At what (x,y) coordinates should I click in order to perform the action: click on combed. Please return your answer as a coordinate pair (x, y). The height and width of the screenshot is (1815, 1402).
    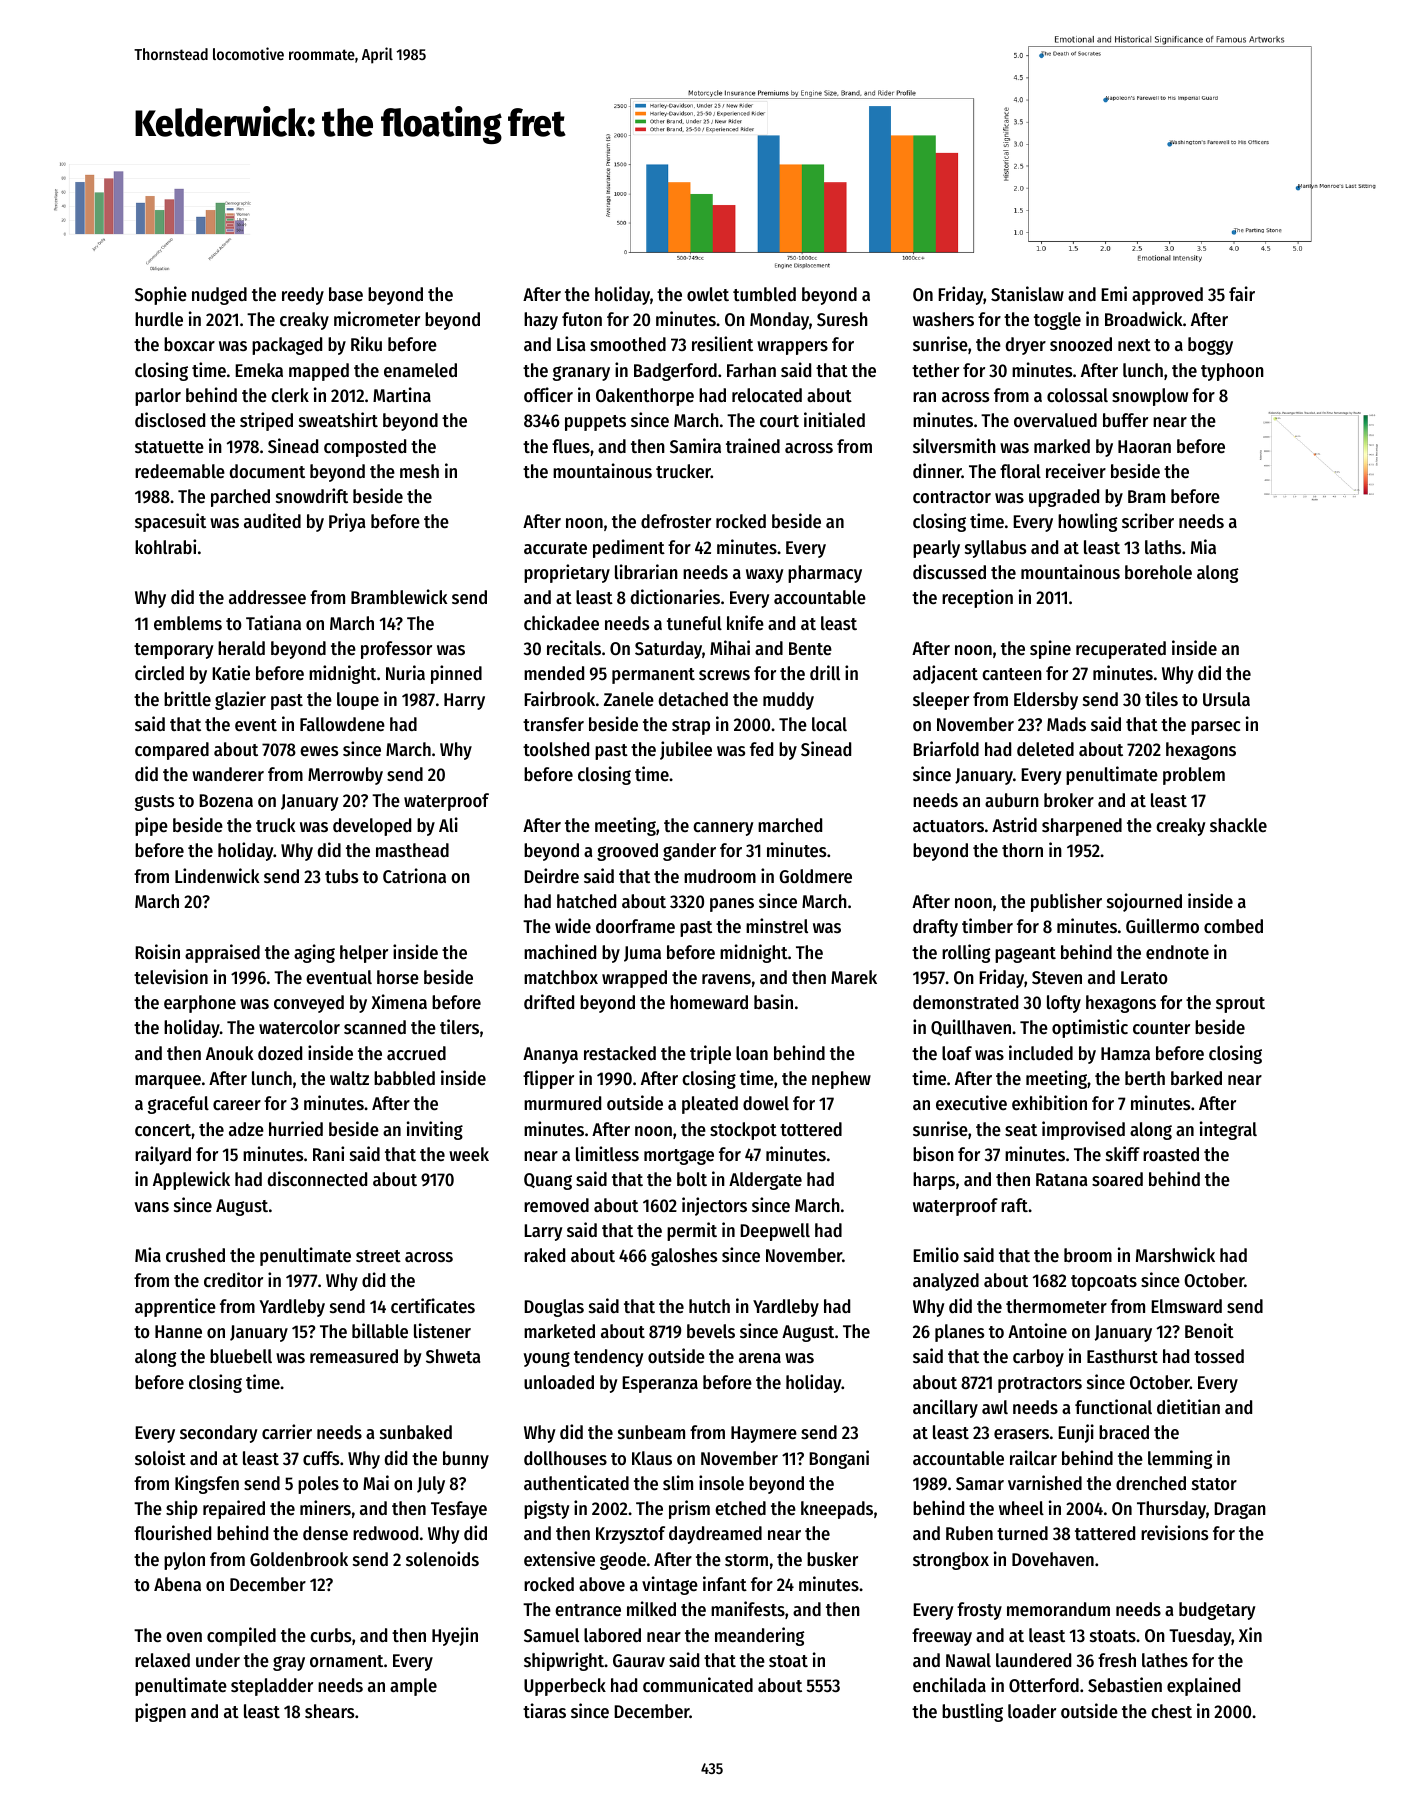
    Looking at the image, I should click on (1233, 926).
